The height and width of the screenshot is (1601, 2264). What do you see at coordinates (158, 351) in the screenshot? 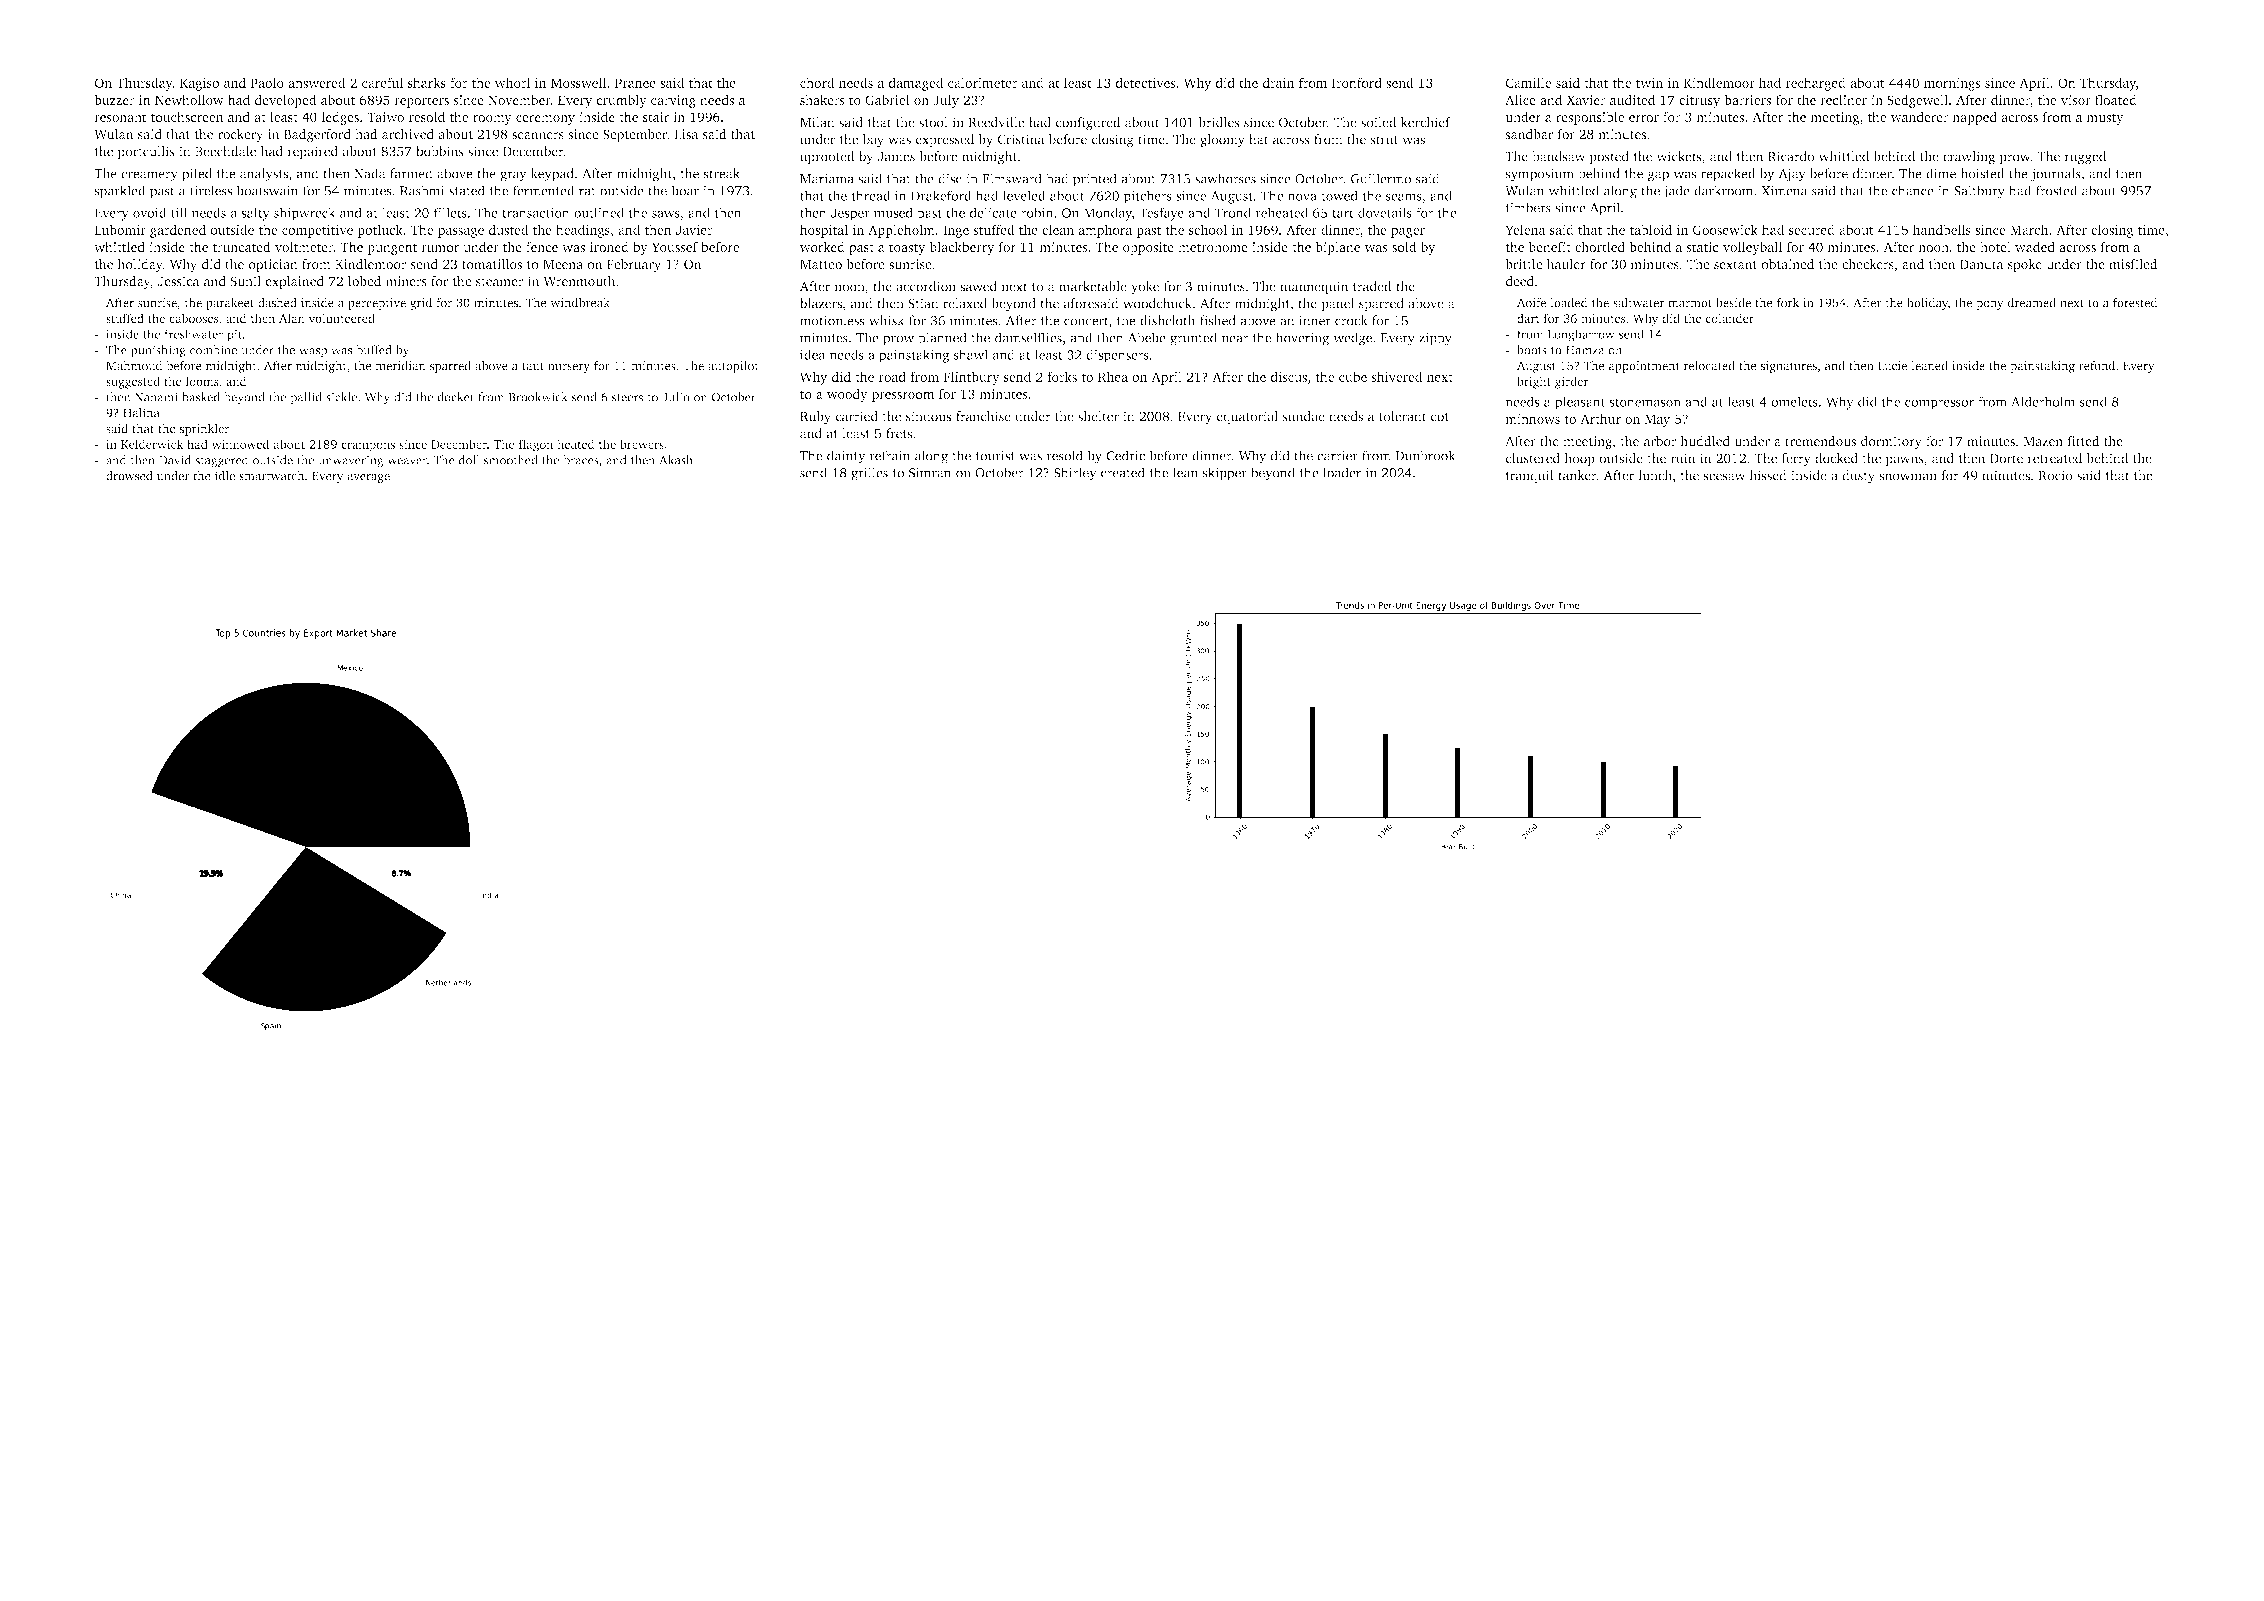
I see `punishing` at bounding box center [158, 351].
